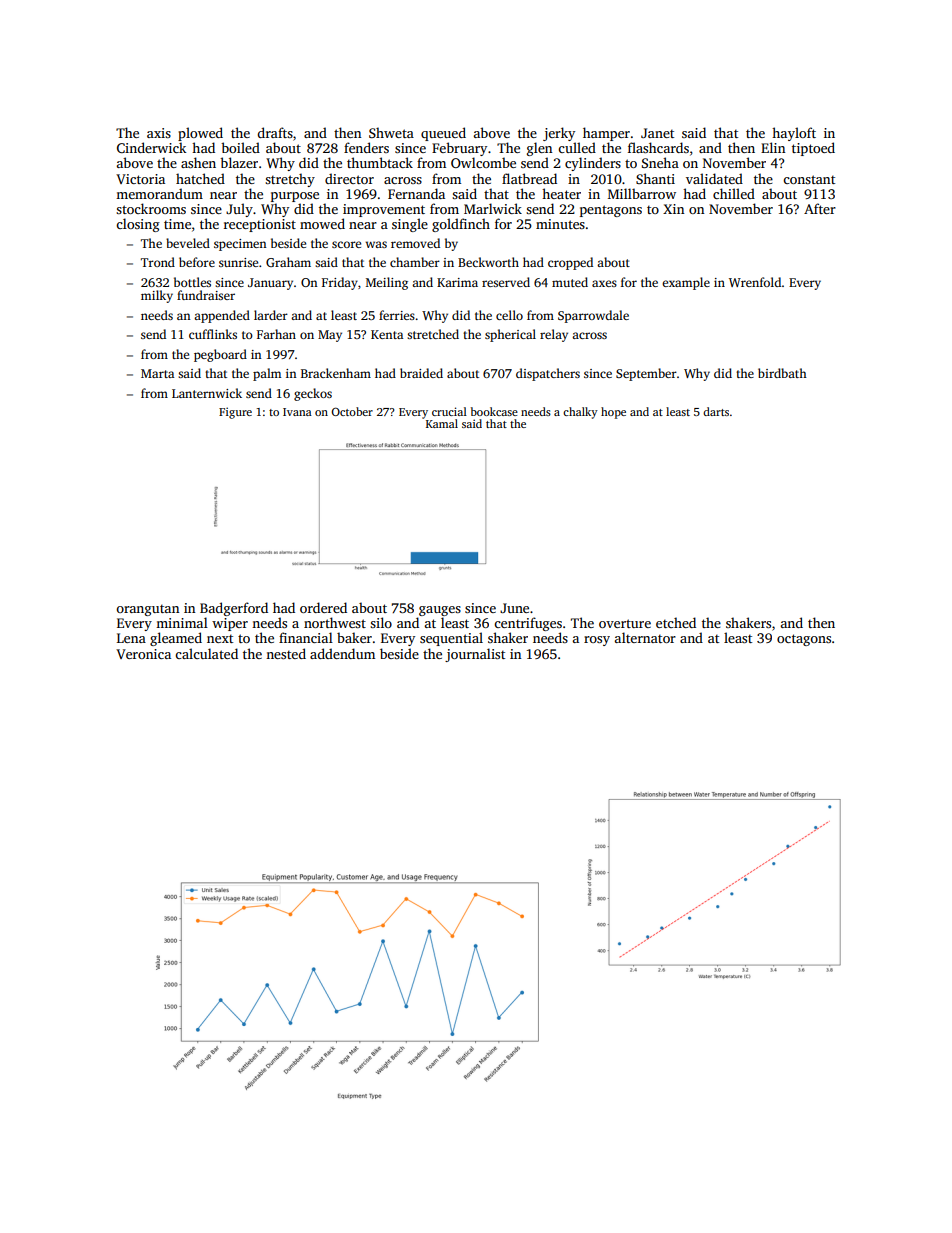 The height and width of the screenshot is (1233, 952). What do you see at coordinates (443, 134) in the screenshot?
I see `queued` at bounding box center [443, 134].
